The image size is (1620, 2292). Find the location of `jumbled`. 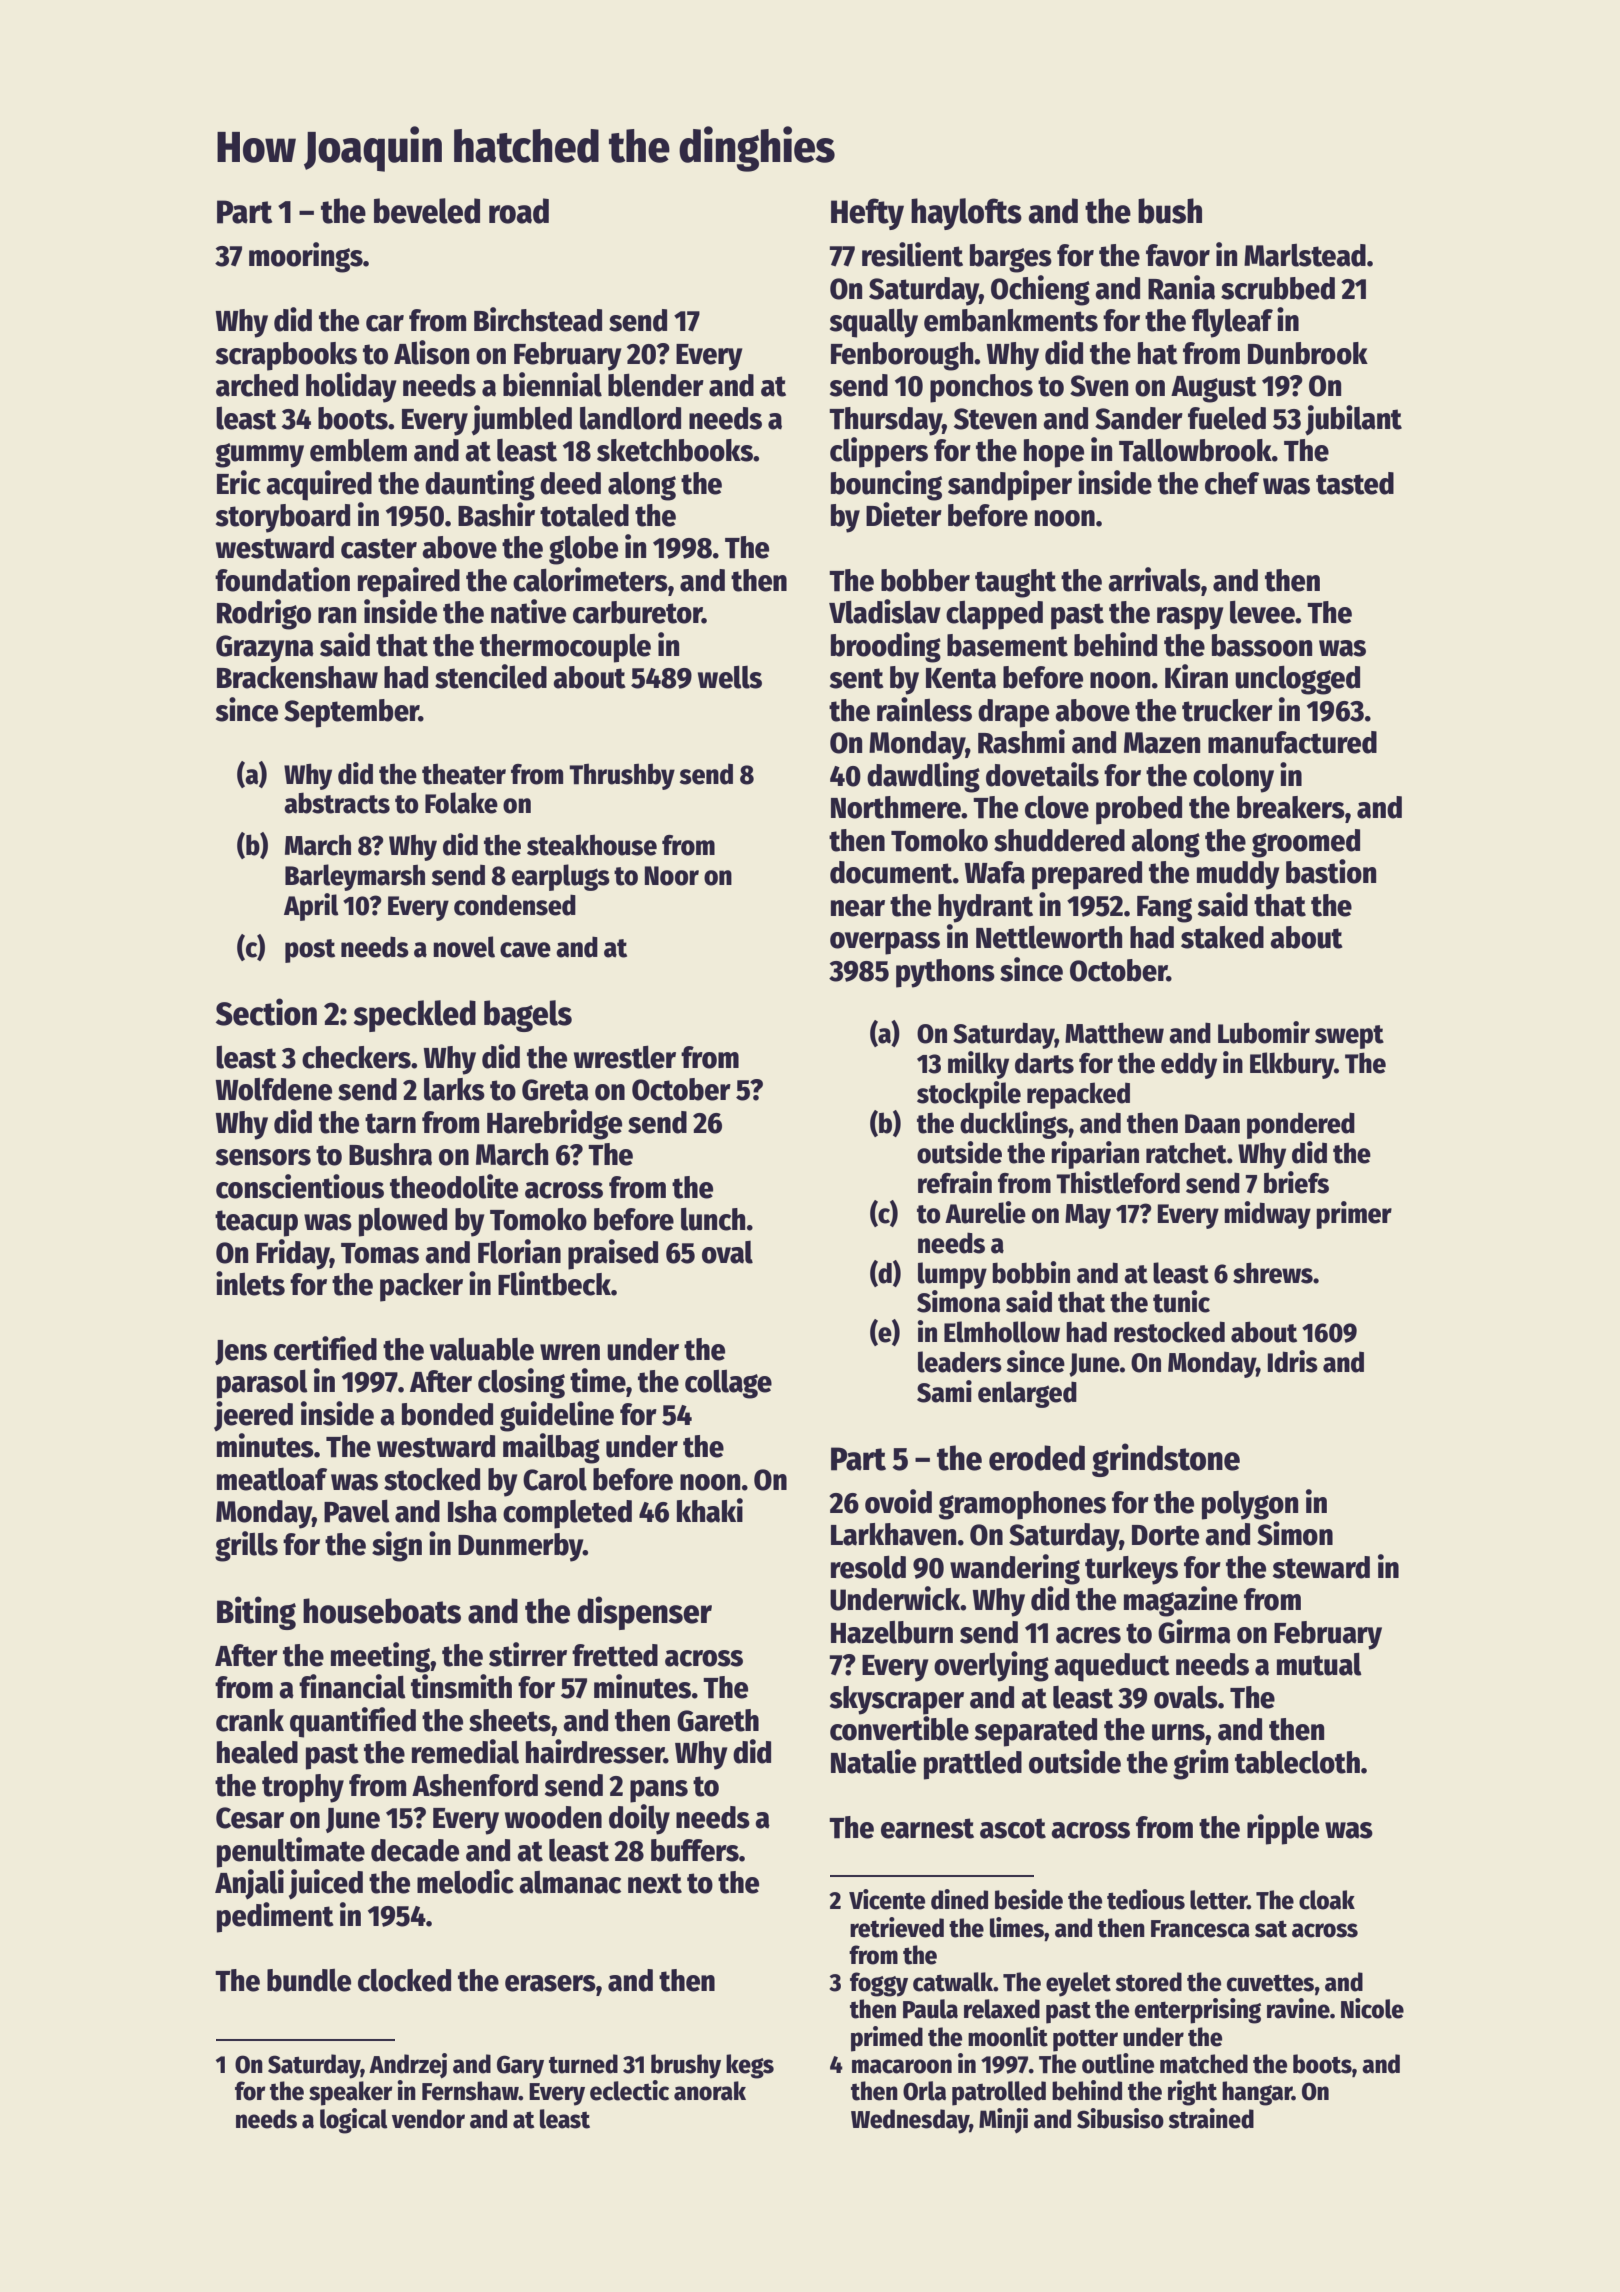

jumbled is located at coordinates (522, 420).
